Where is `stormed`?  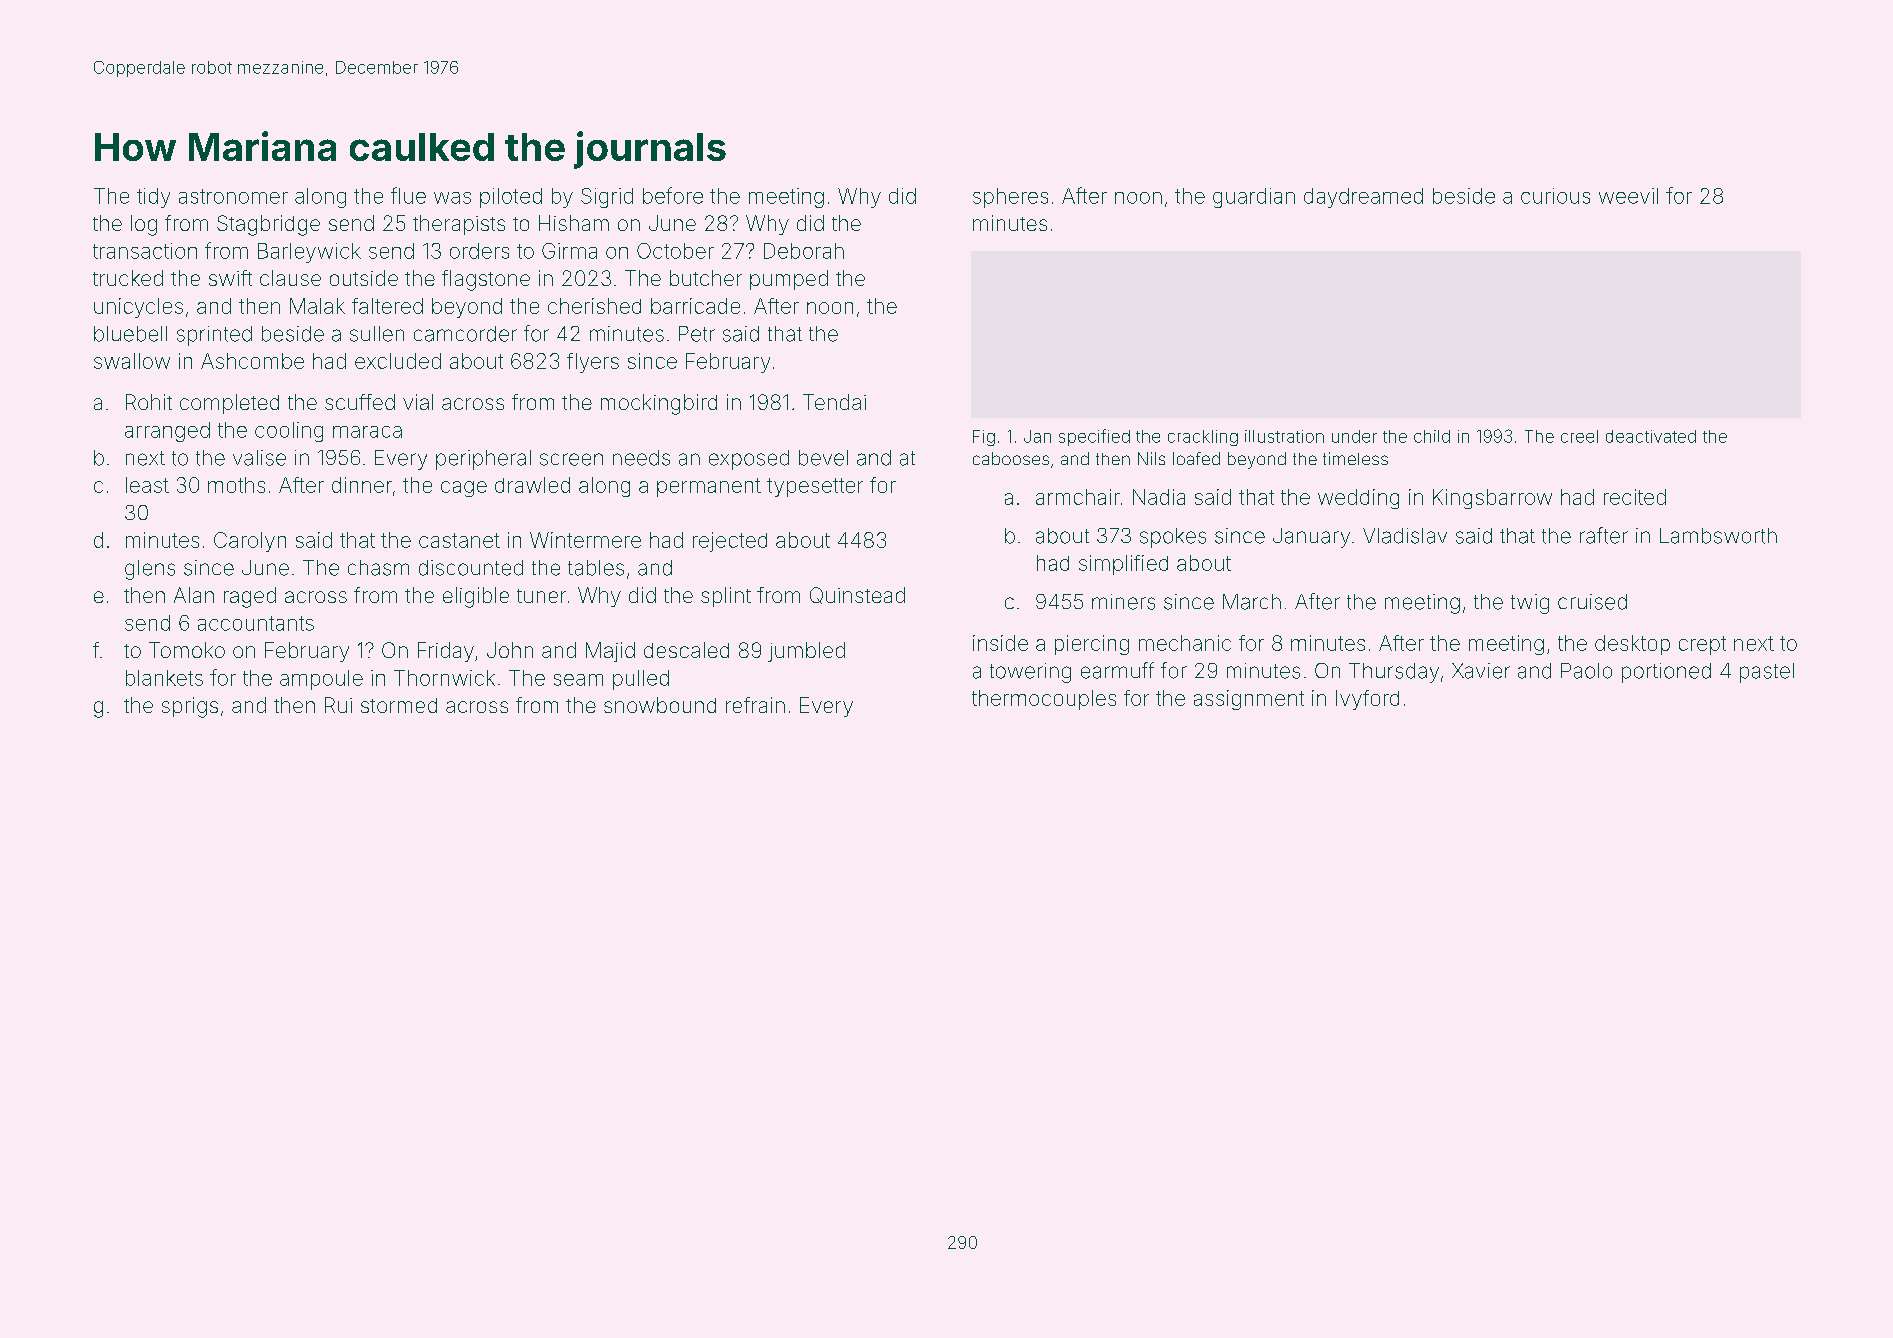
stormed is located at coordinates (399, 705).
